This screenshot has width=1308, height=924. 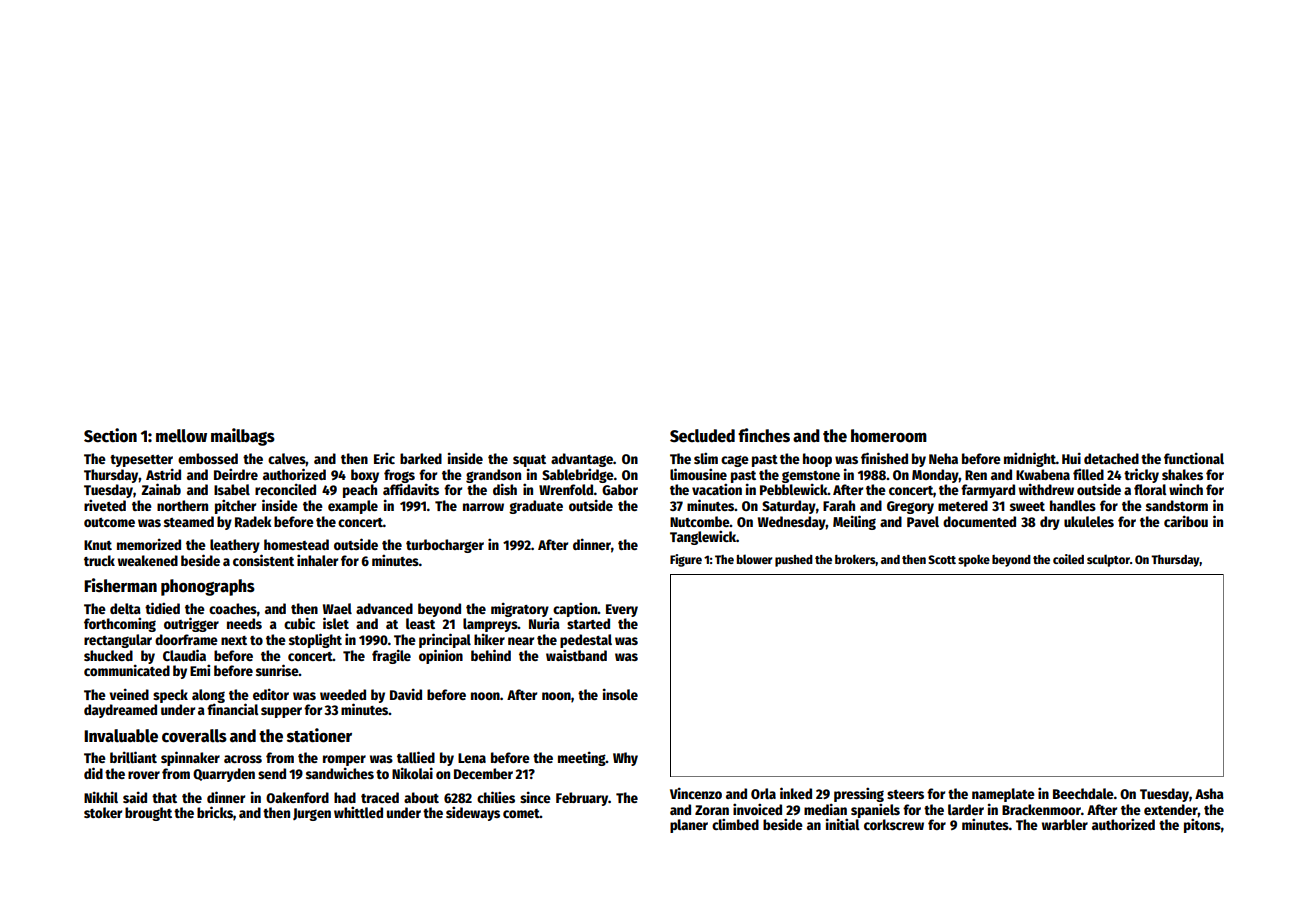 I want to click on Why, so click(x=625, y=759).
